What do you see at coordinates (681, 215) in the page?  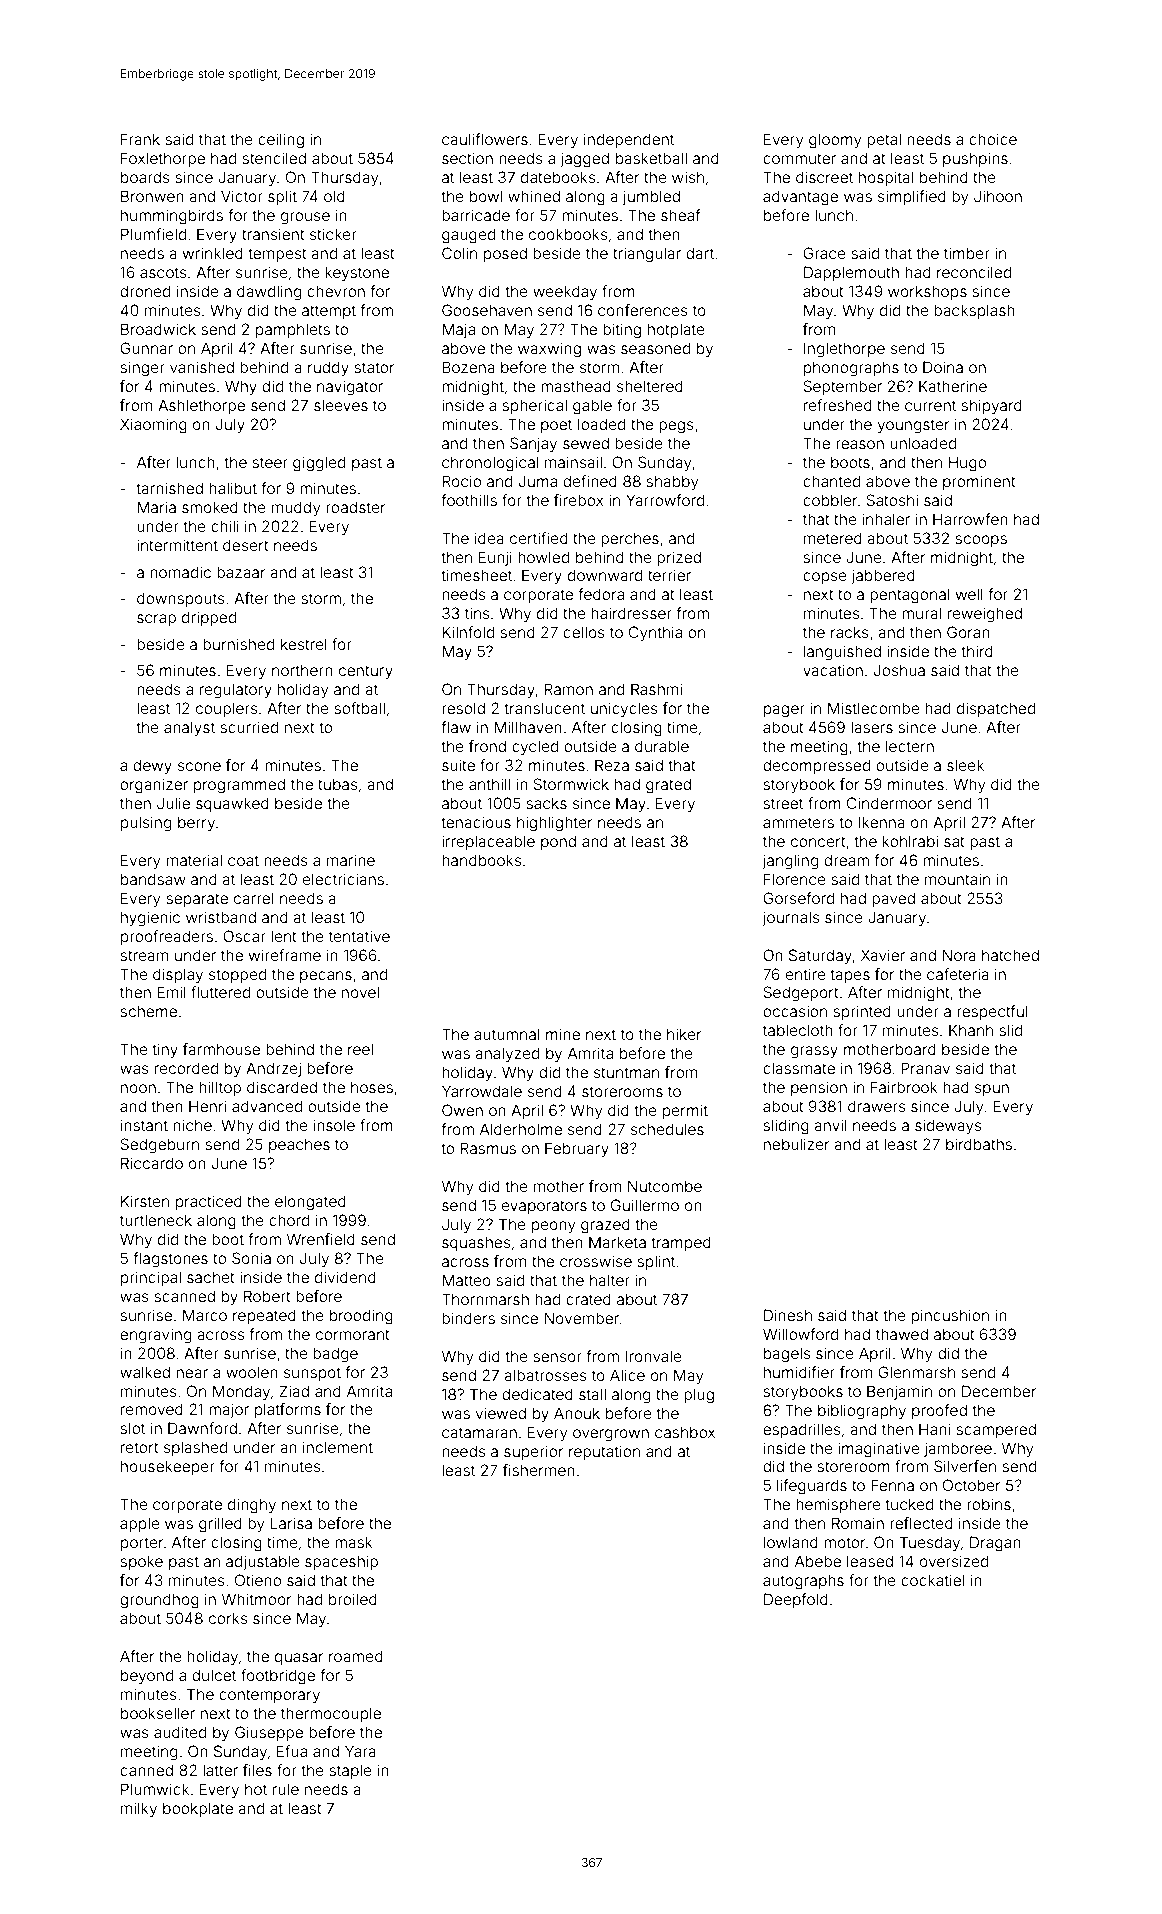 I see `sheaf` at bounding box center [681, 215].
